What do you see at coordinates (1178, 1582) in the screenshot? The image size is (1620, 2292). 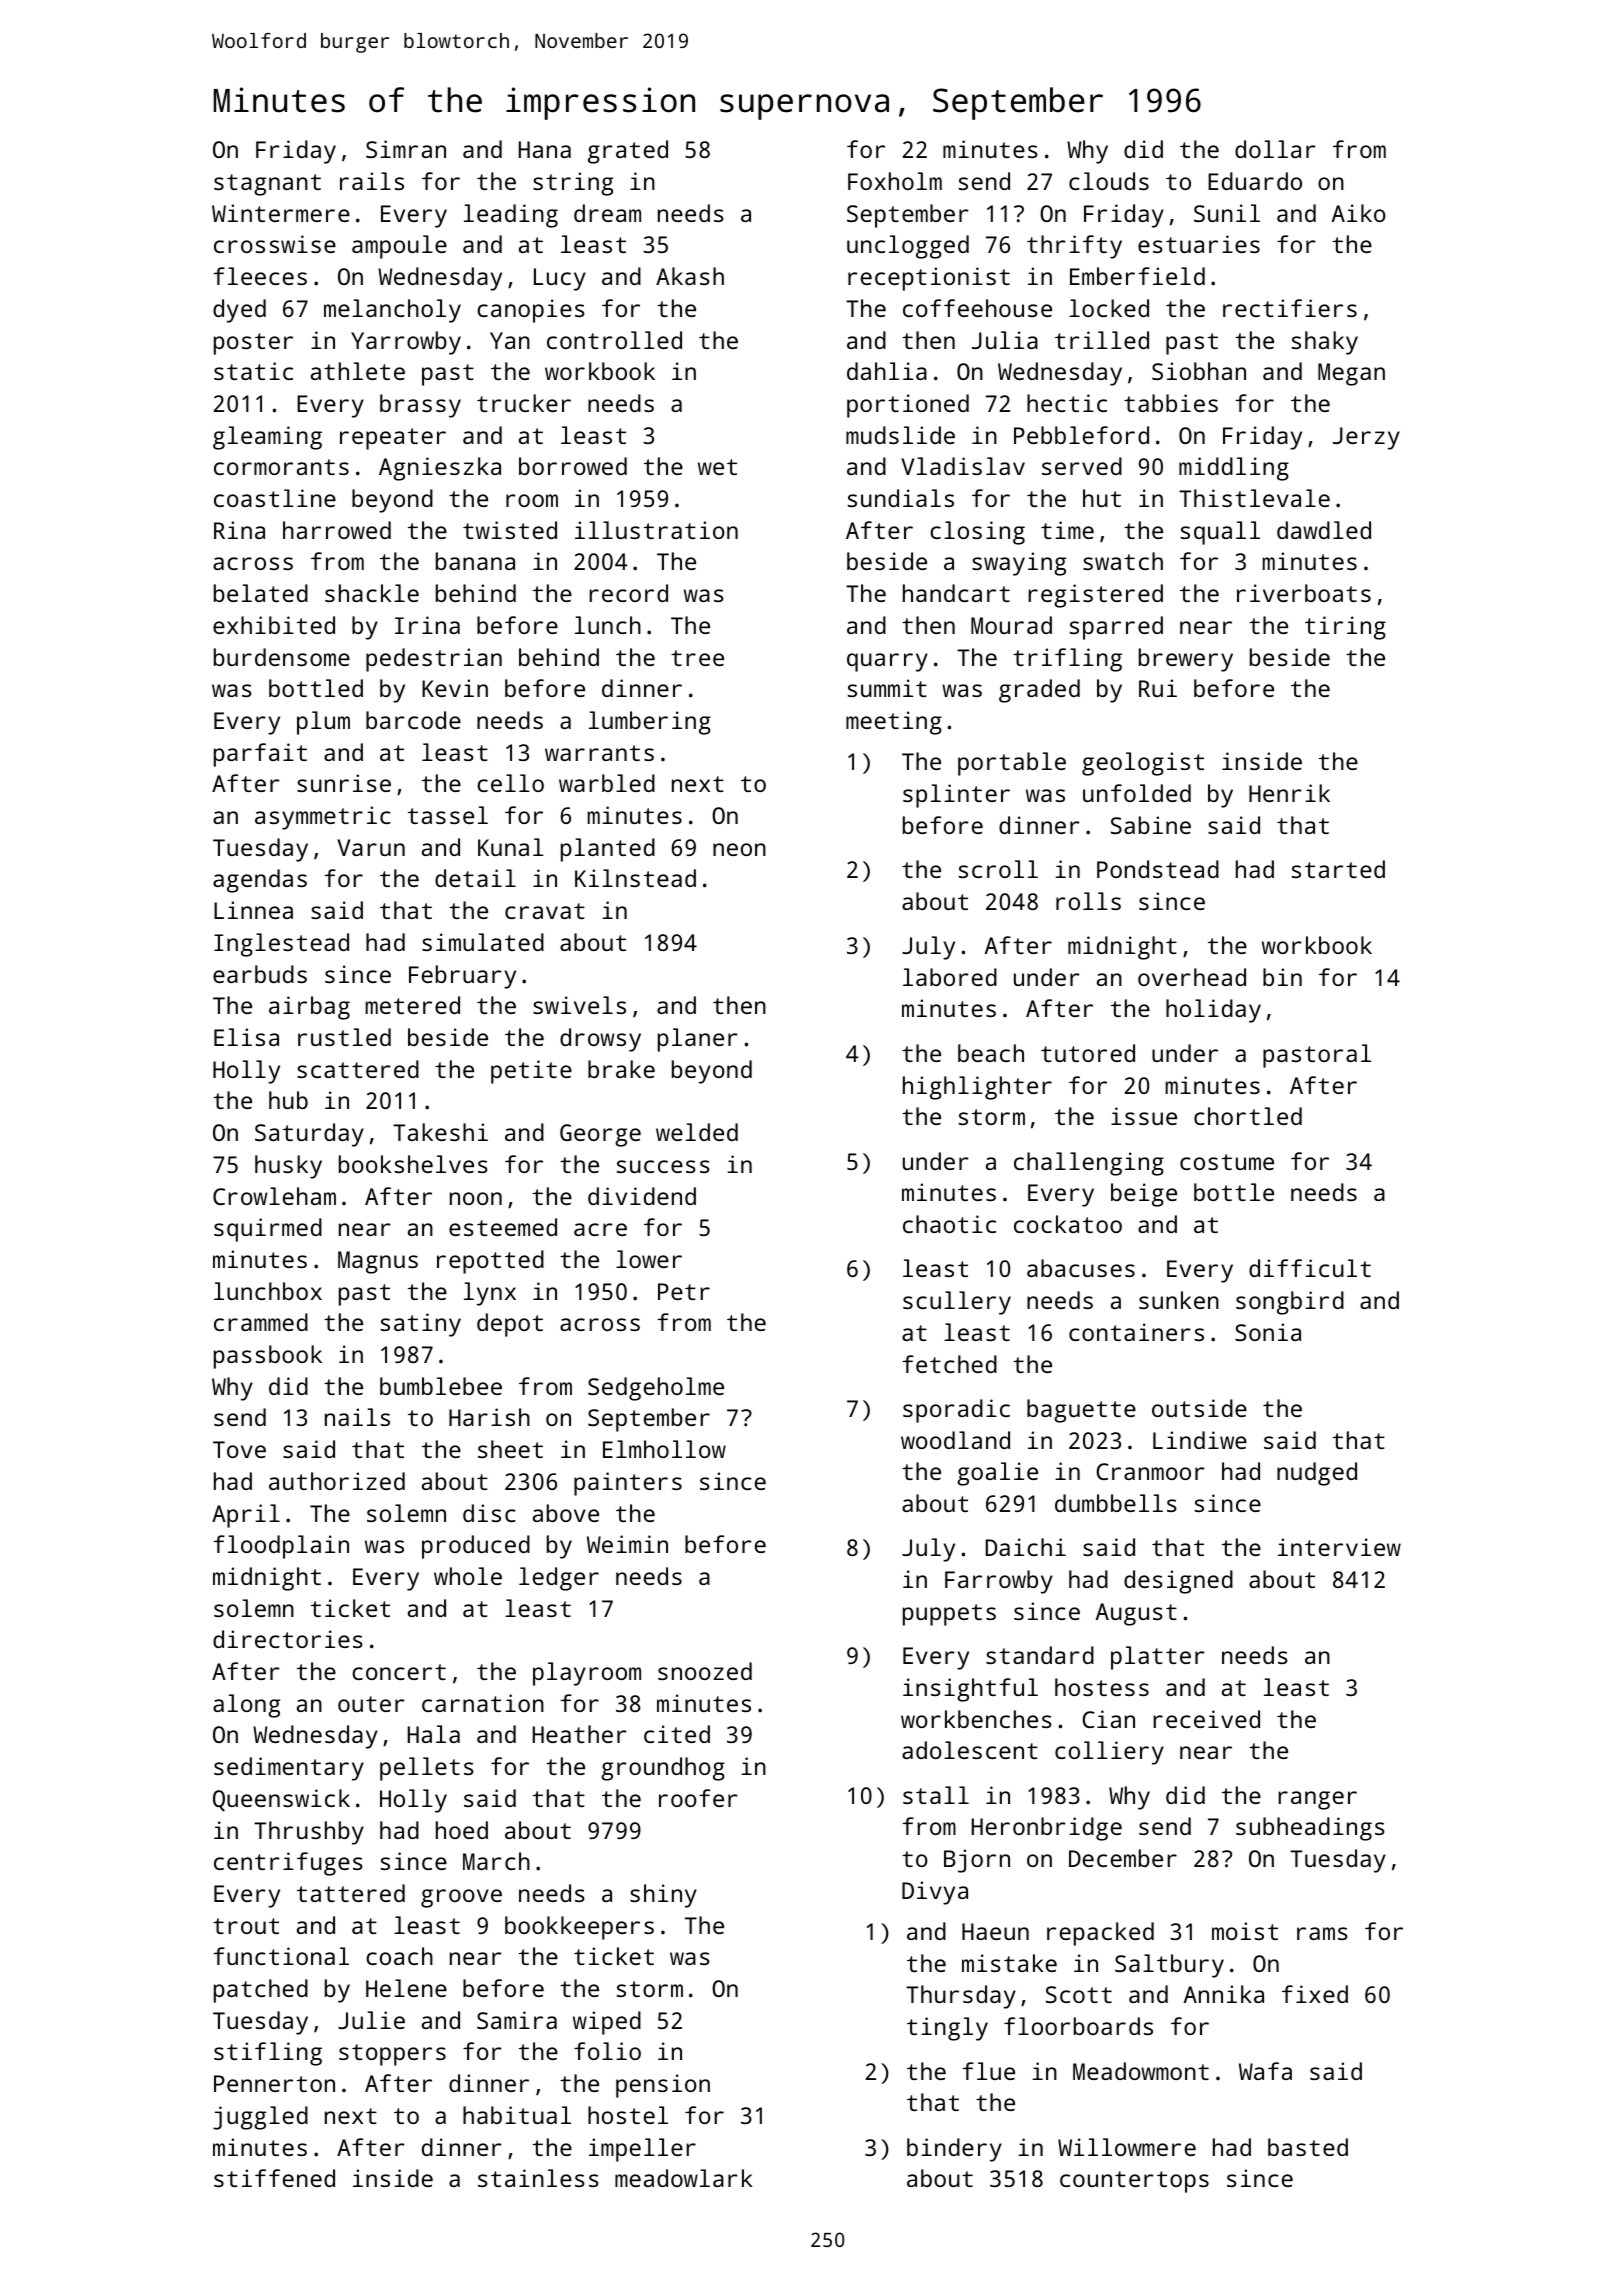 I see `designed` at bounding box center [1178, 1582].
